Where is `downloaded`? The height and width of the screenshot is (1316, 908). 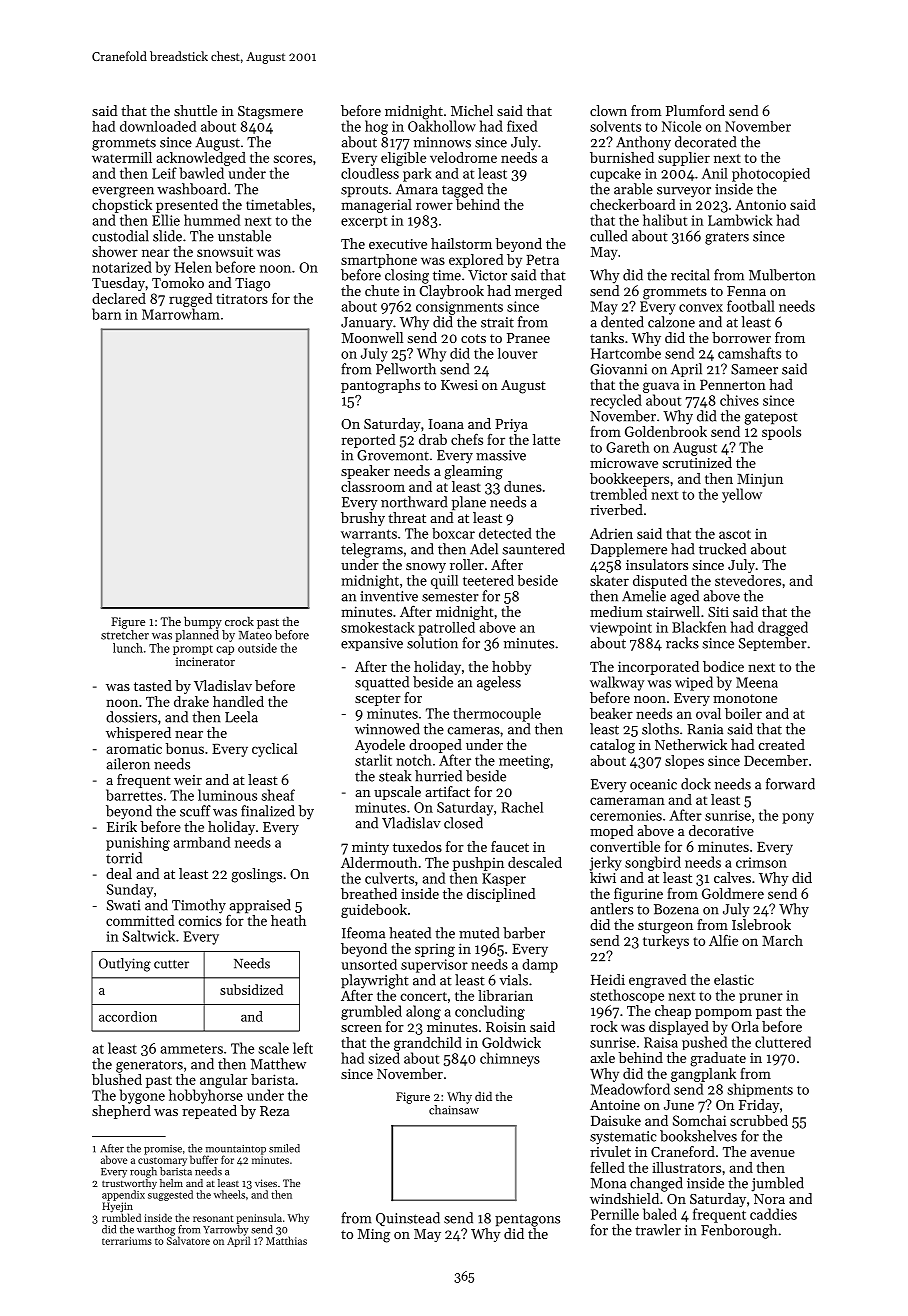 downloaded is located at coordinates (158, 126).
